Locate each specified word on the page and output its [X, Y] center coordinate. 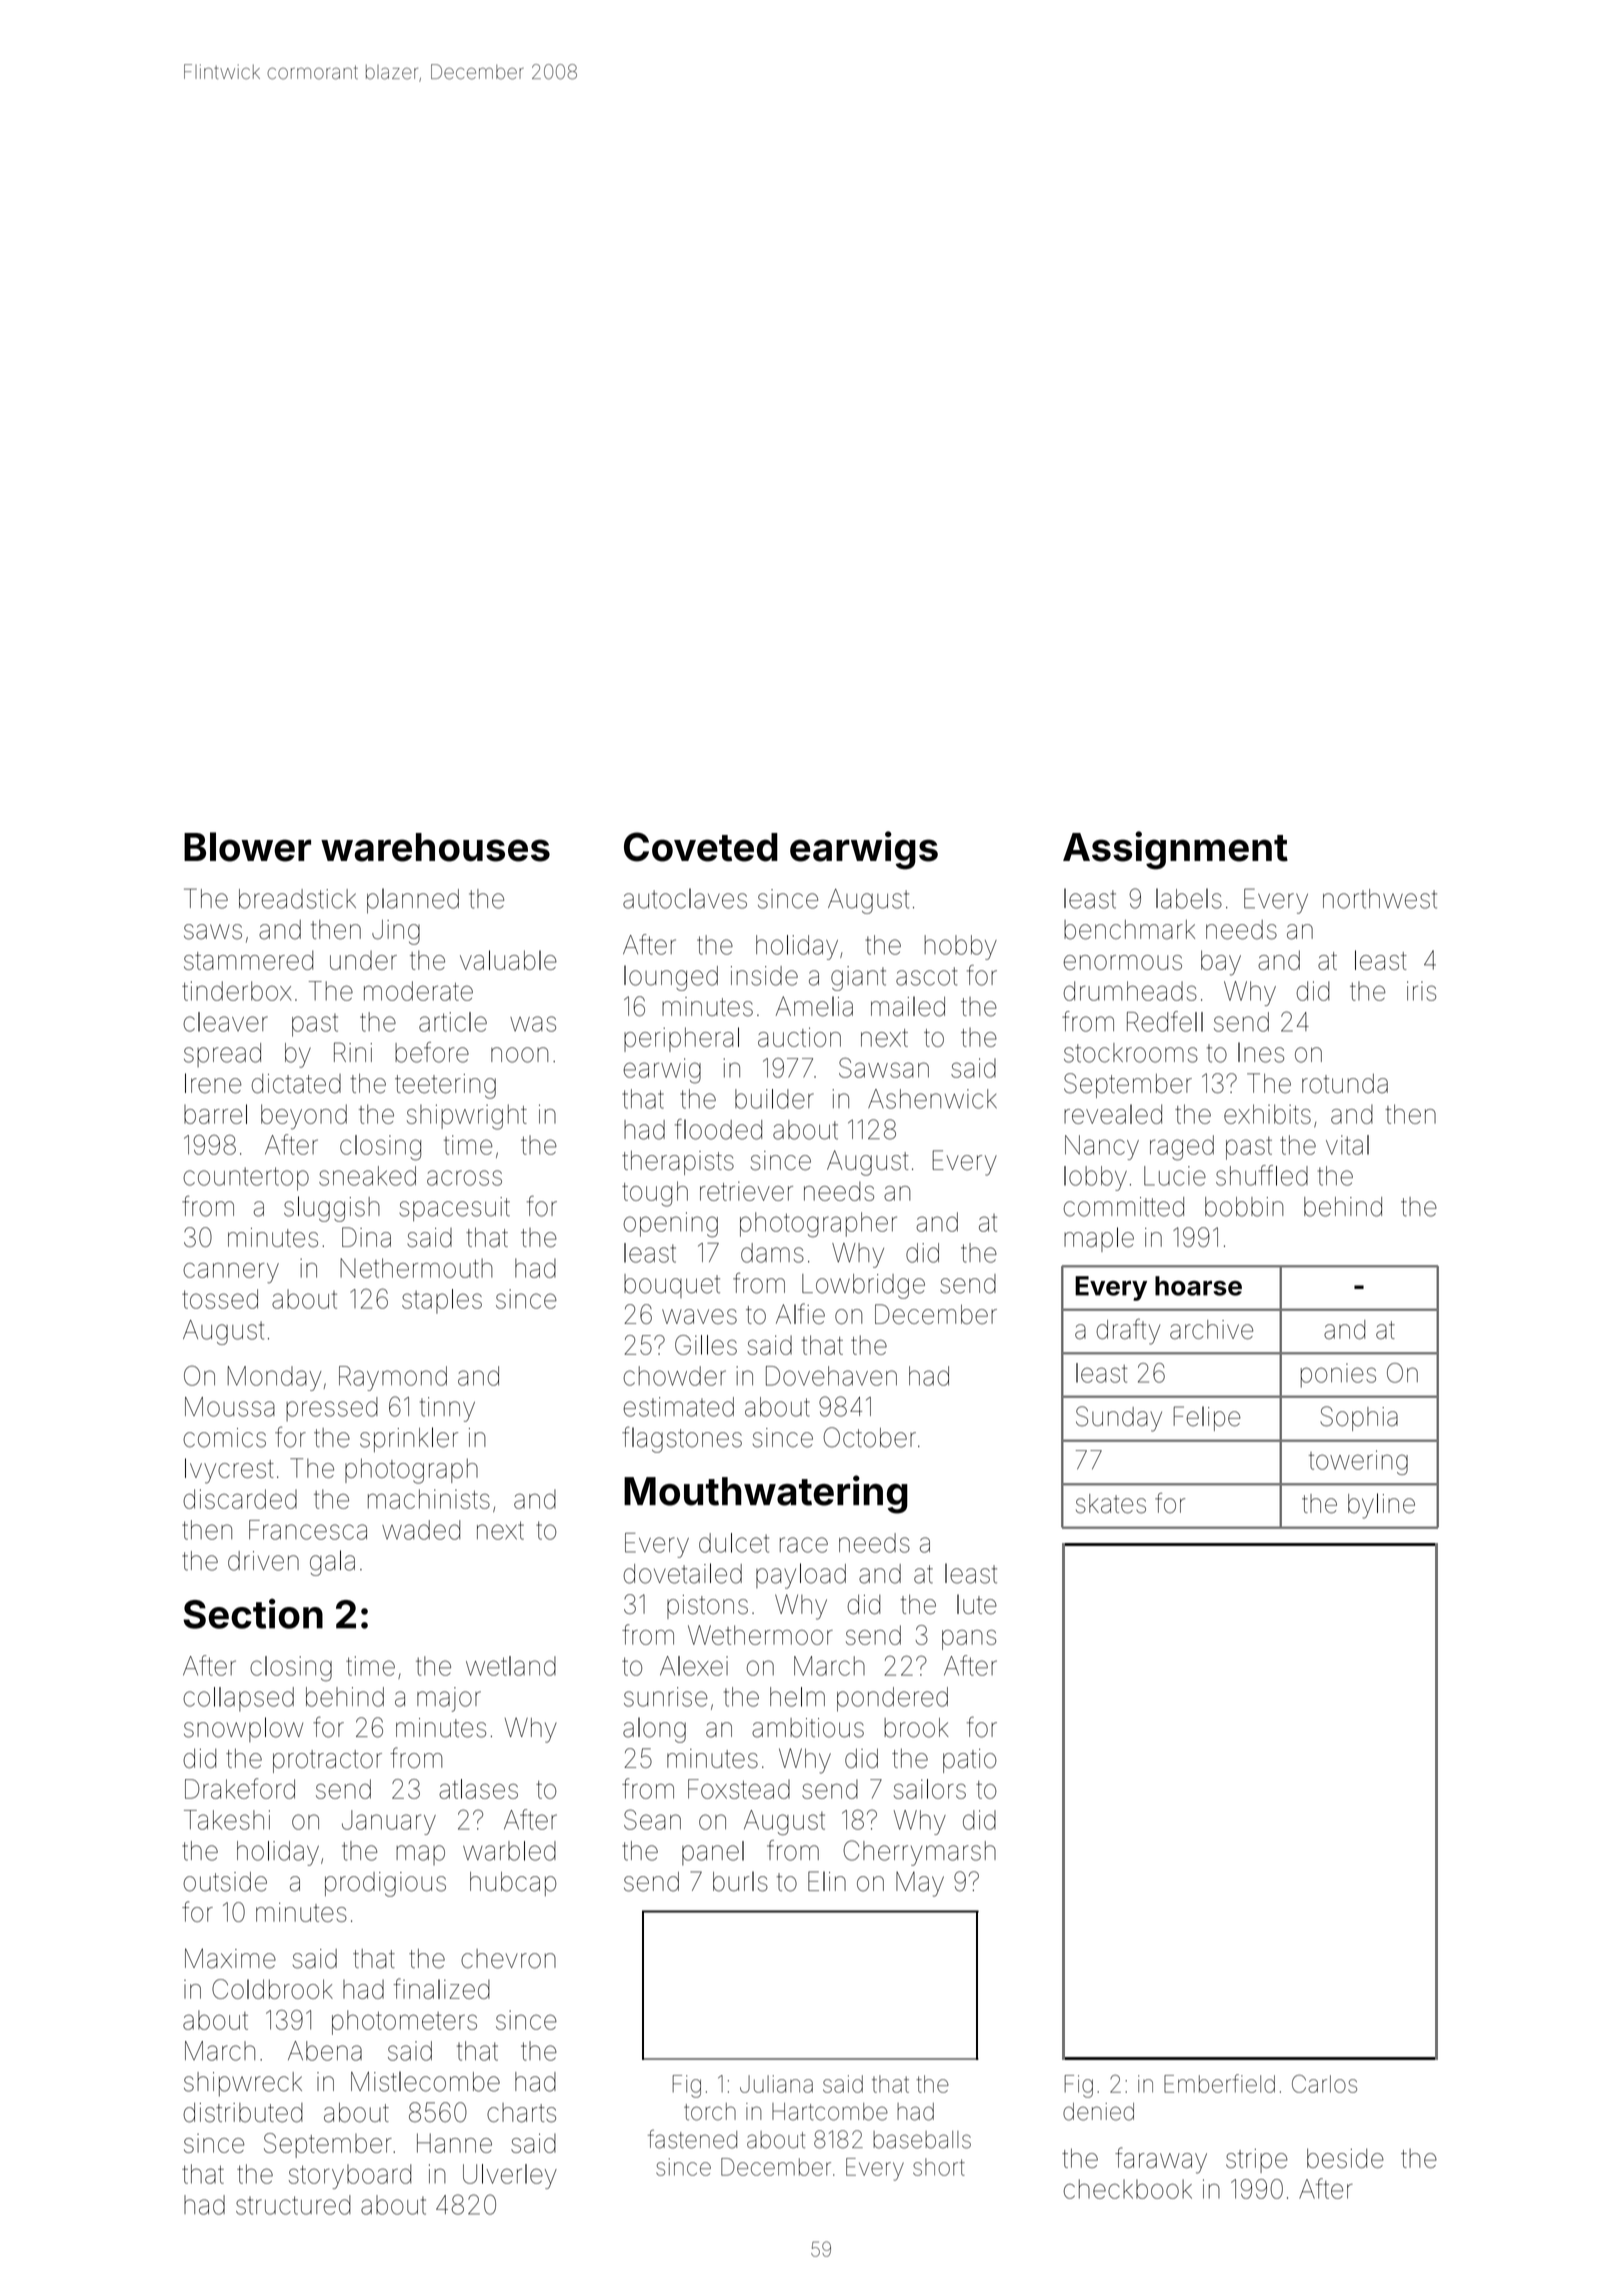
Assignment [1175, 850]
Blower [247, 847]
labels [1189, 898]
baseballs [922, 2140]
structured [293, 2205]
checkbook [1128, 2189]
